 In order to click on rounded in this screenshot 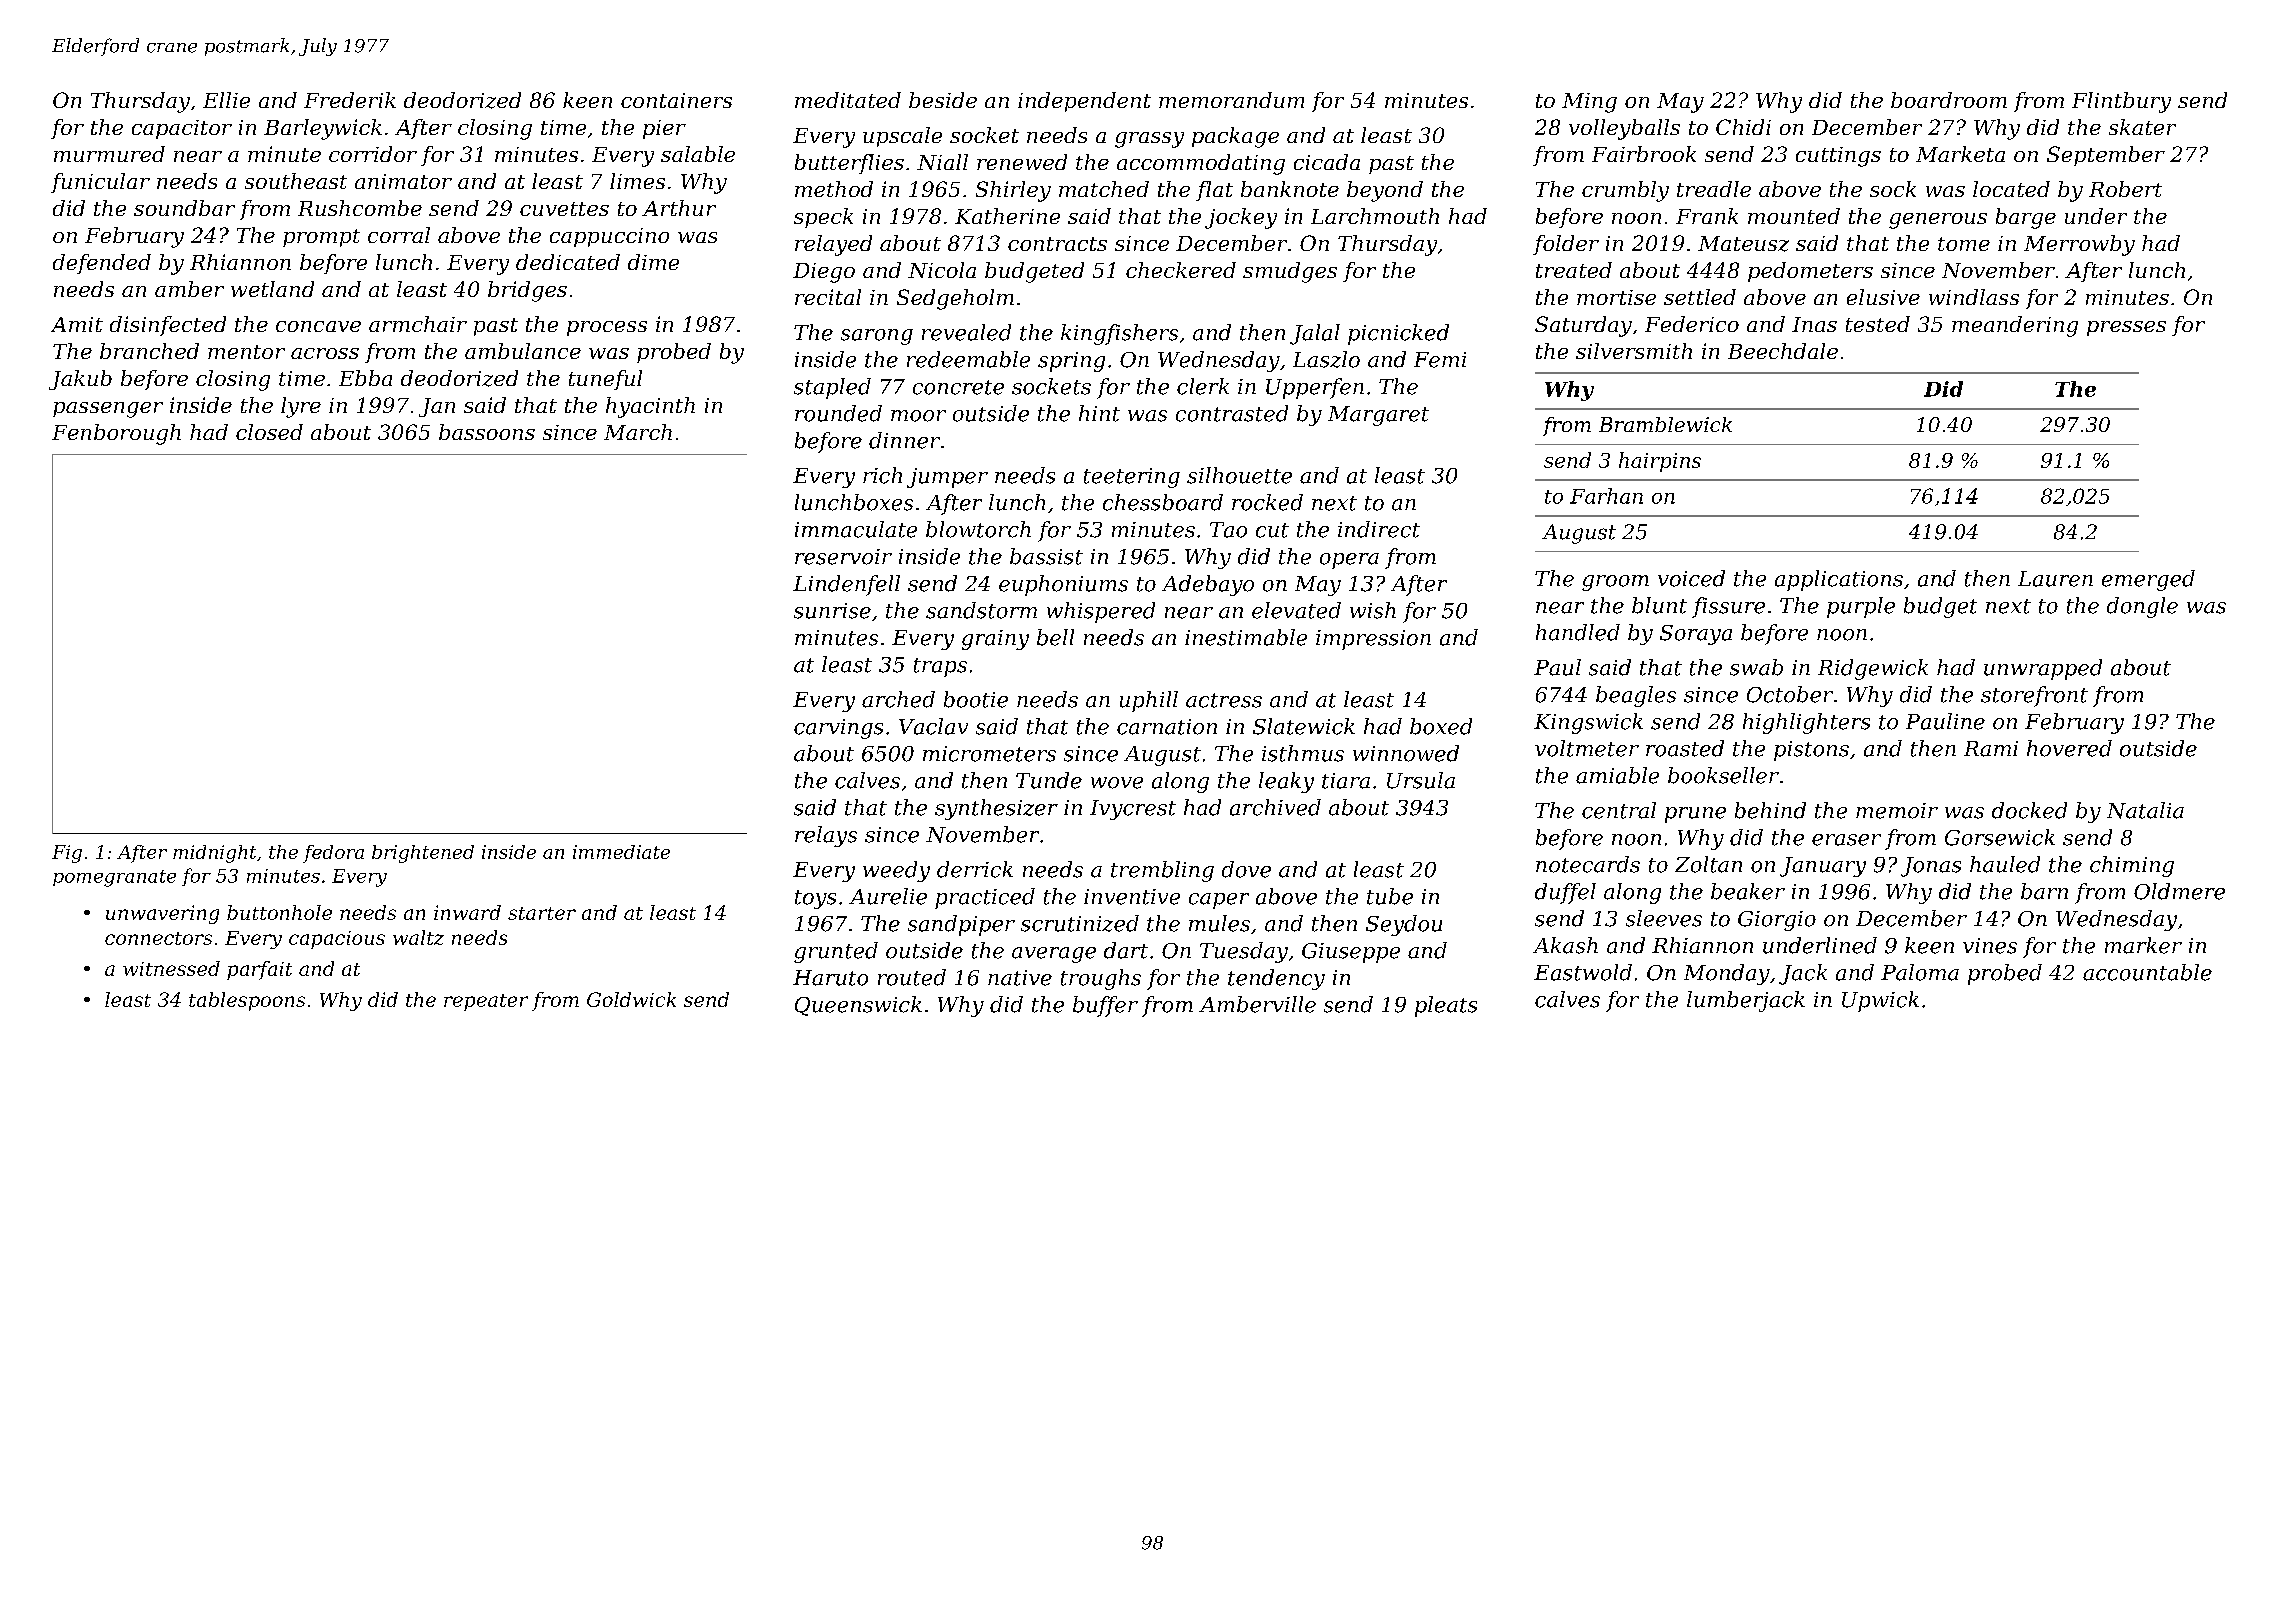, I will do `click(838, 413)`.
